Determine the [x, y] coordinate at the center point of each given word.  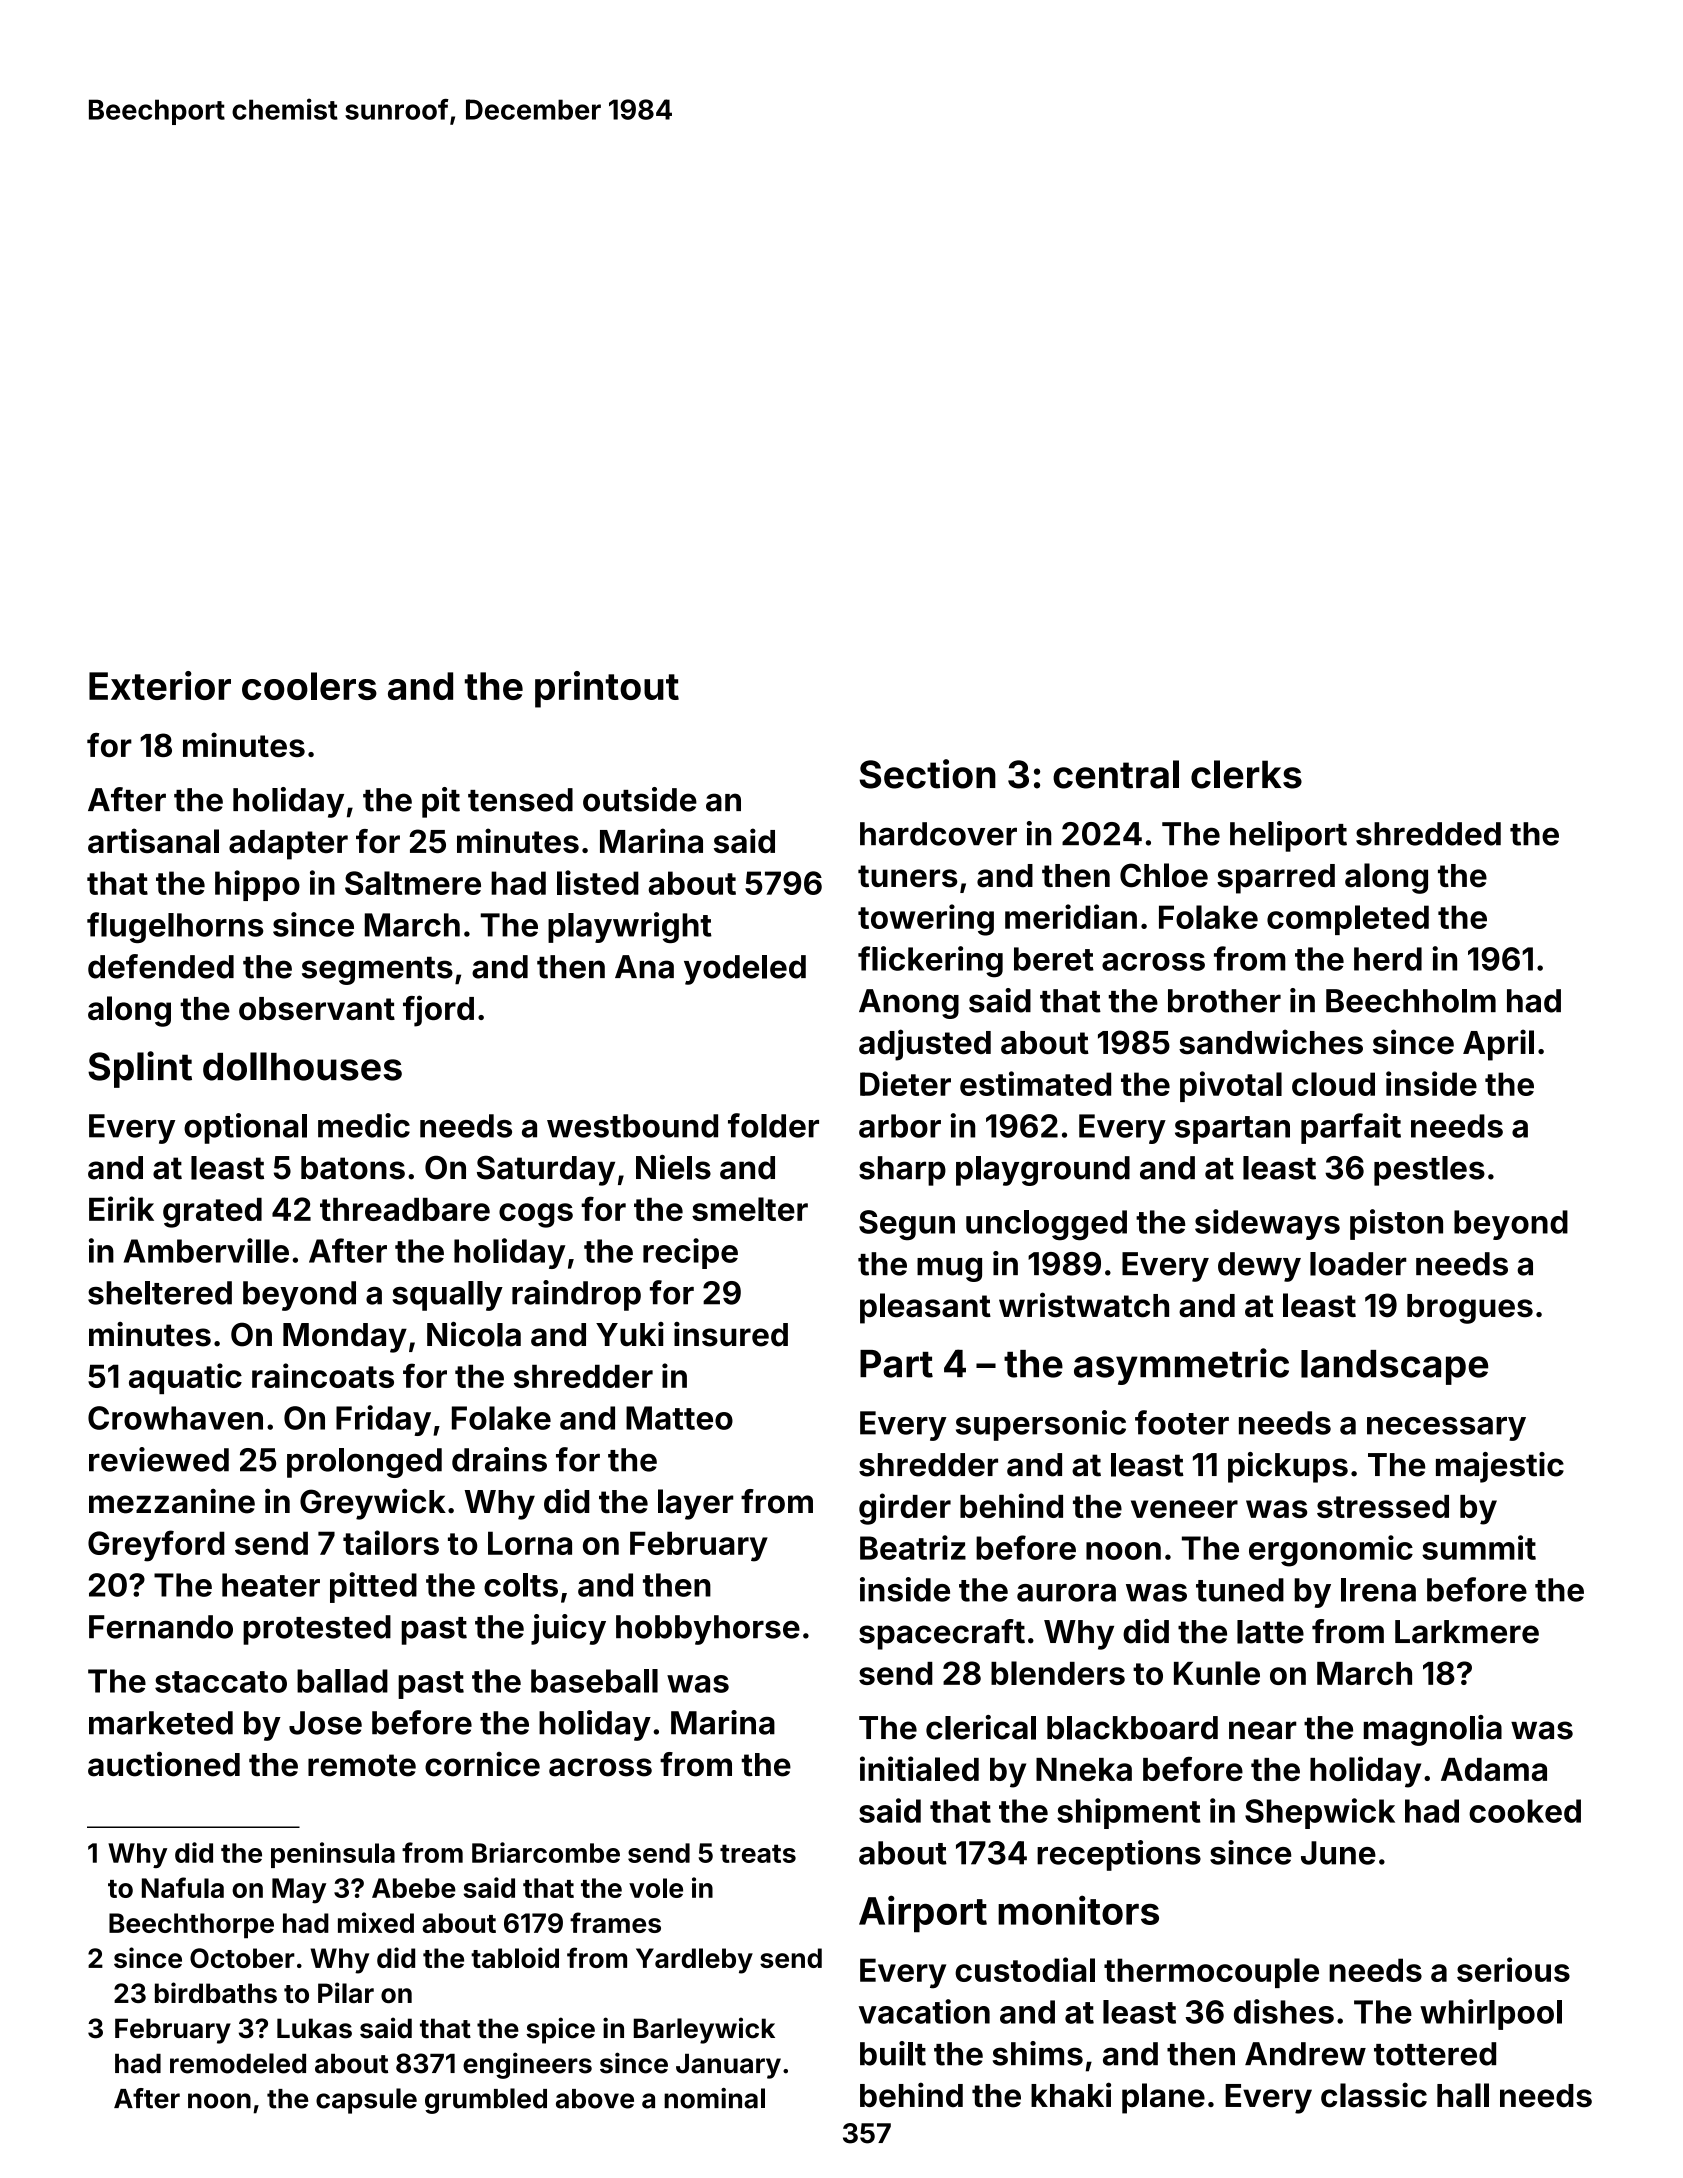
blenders [1058, 1673]
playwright [630, 927]
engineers [527, 2065]
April [1498, 1045]
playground [1043, 1171]
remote [362, 1765]
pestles [1429, 1171]
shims [1038, 2053]
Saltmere [413, 883]
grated [212, 1213]
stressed [1383, 1506]
